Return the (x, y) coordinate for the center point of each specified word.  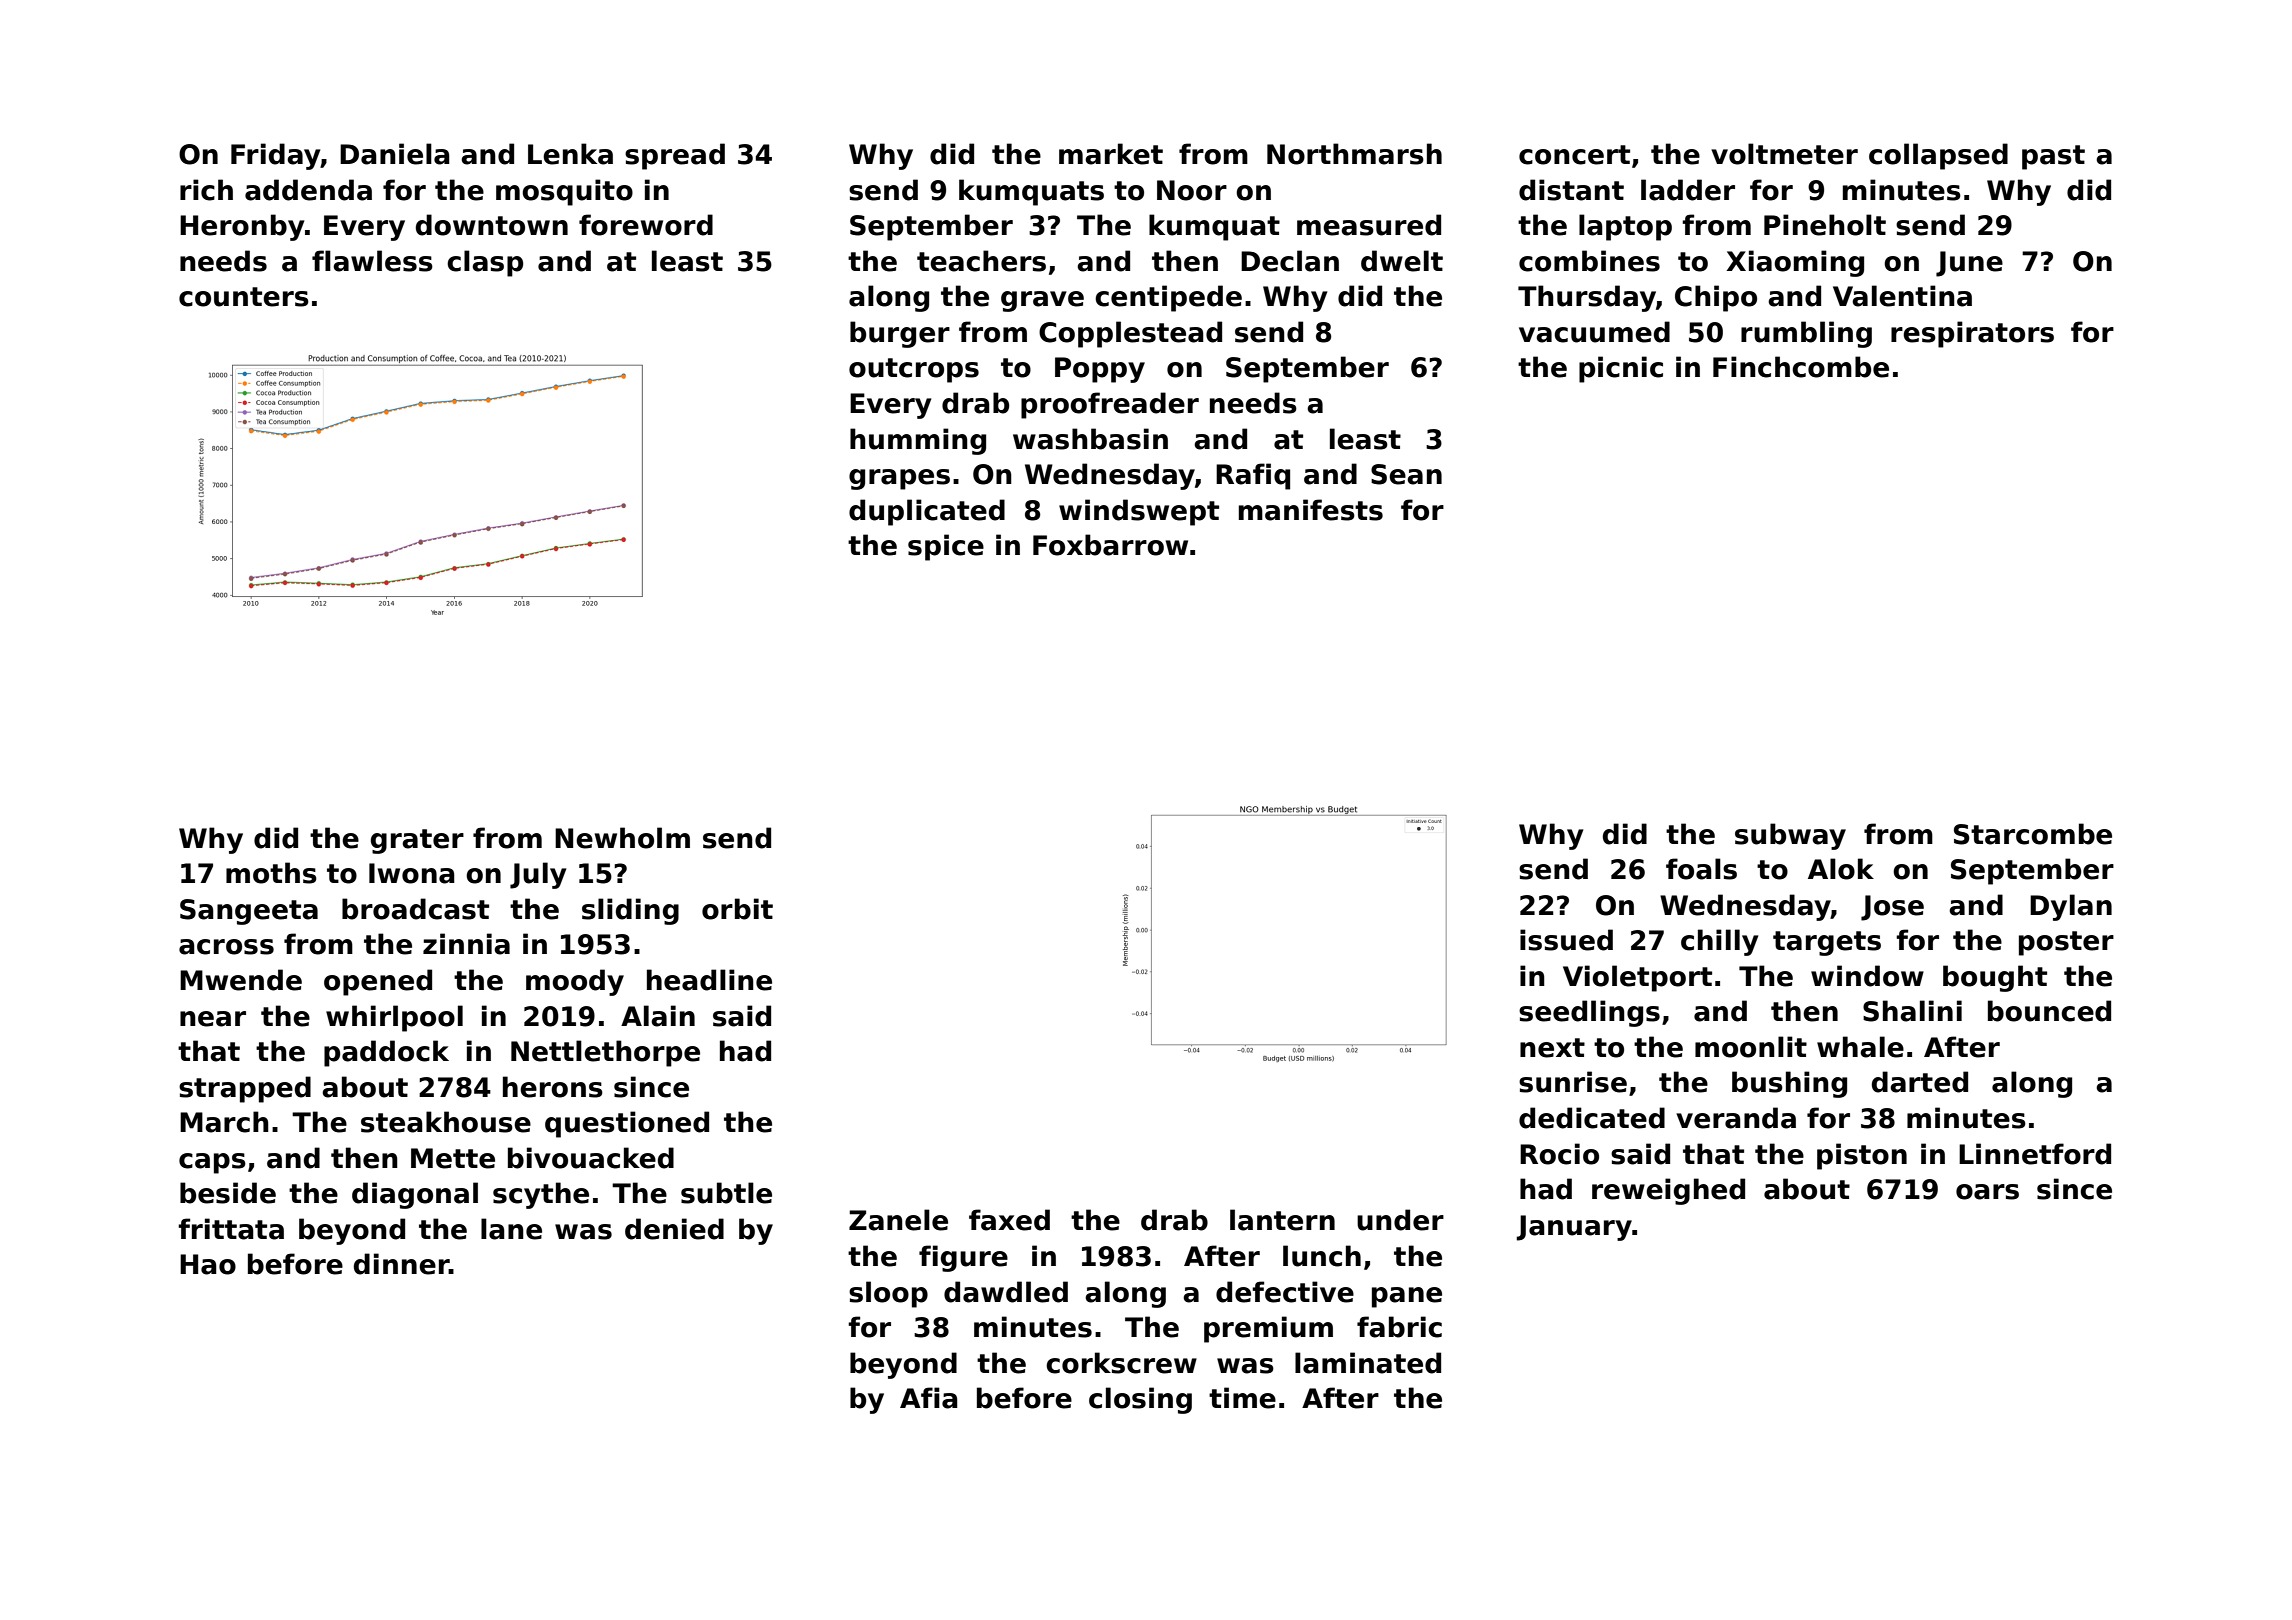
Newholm (622, 838)
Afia (929, 1398)
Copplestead (1130, 334)
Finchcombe (1801, 367)
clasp (485, 263)
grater (417, 841)
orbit (737, 909)
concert (1574, 155)
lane (511, 1229)
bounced (2049, 1011)
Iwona (412, 873)
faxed (1009, 1220)
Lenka (570, 154)
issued (1566, 940)
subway (1790, 836)
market (1111, 154)
